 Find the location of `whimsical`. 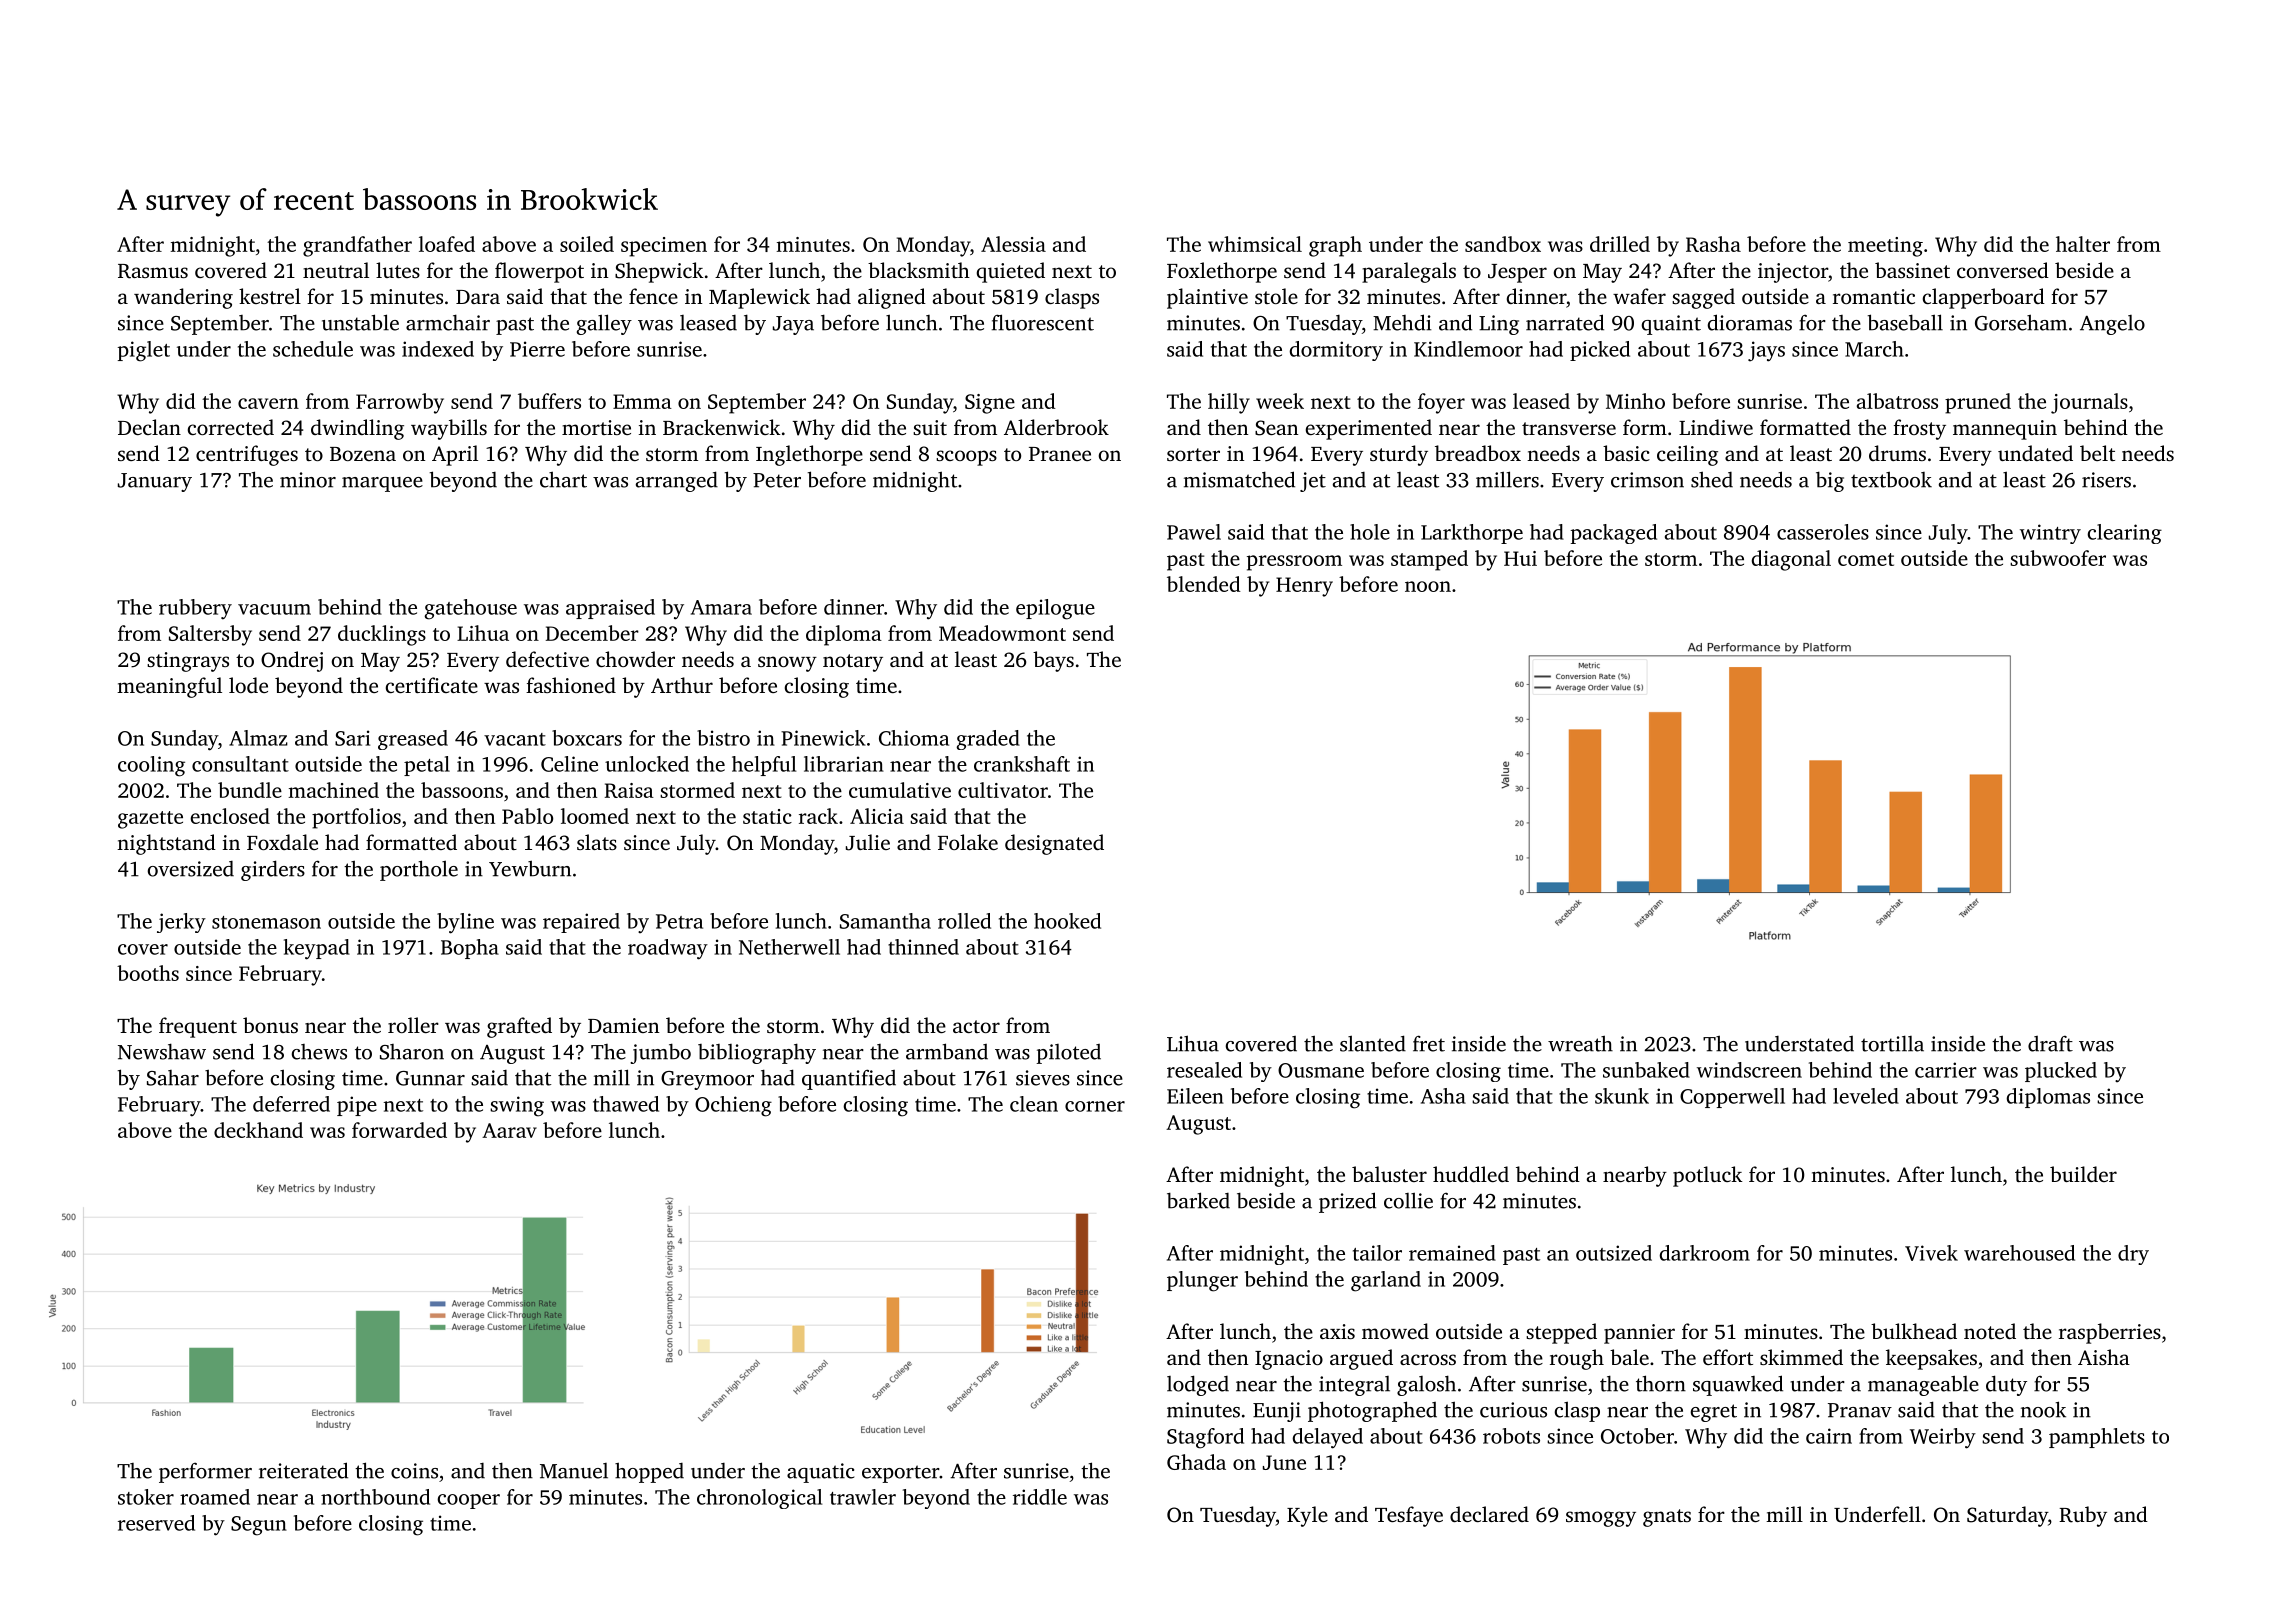

whimsical is located at coordinates (1255, 244).
